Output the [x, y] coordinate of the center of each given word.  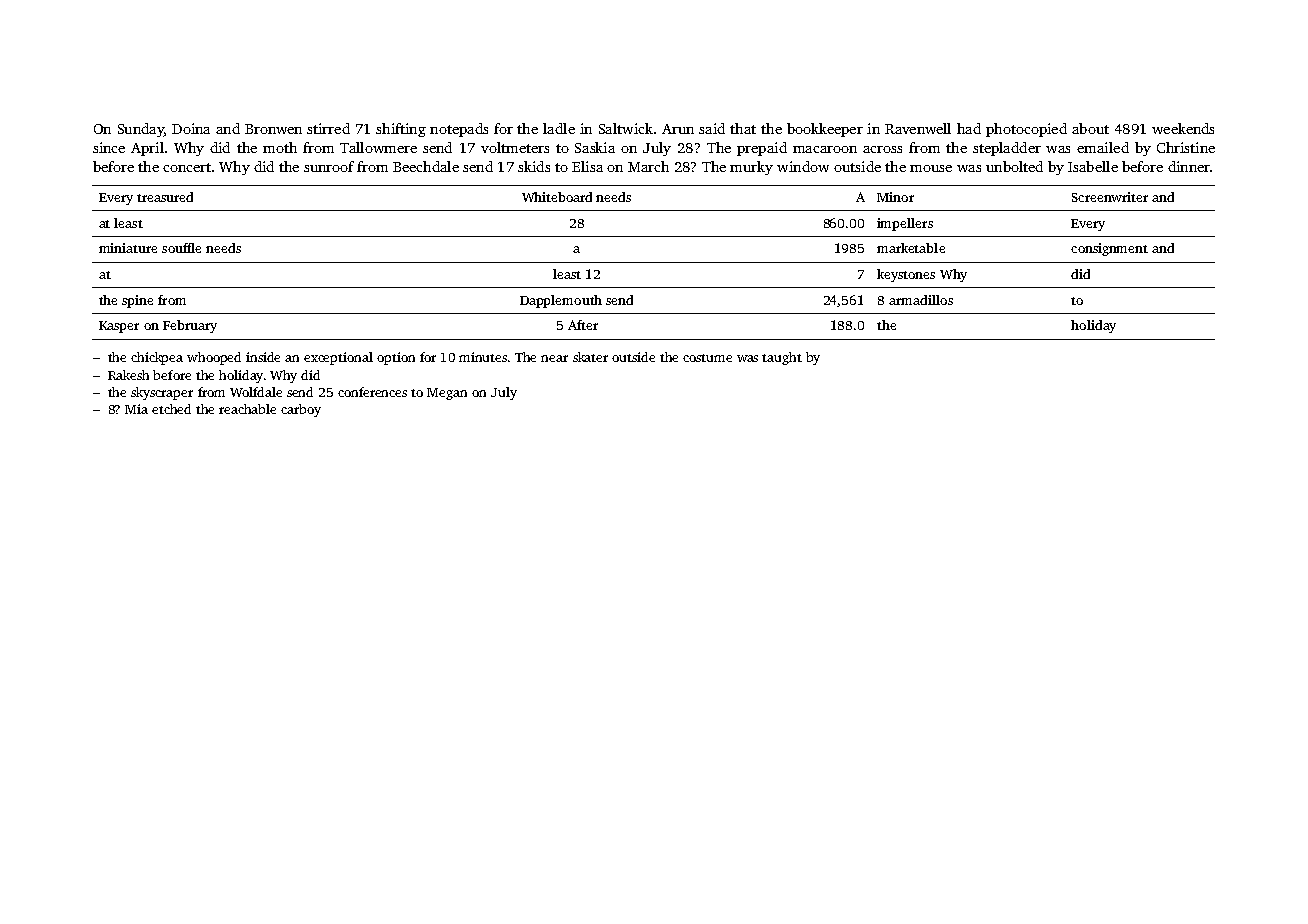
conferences [372, 392]
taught [782, 358]
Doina [191, 128]
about [1090, 128]
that [743, 128]
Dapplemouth [561, 301]
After [583, 325]
